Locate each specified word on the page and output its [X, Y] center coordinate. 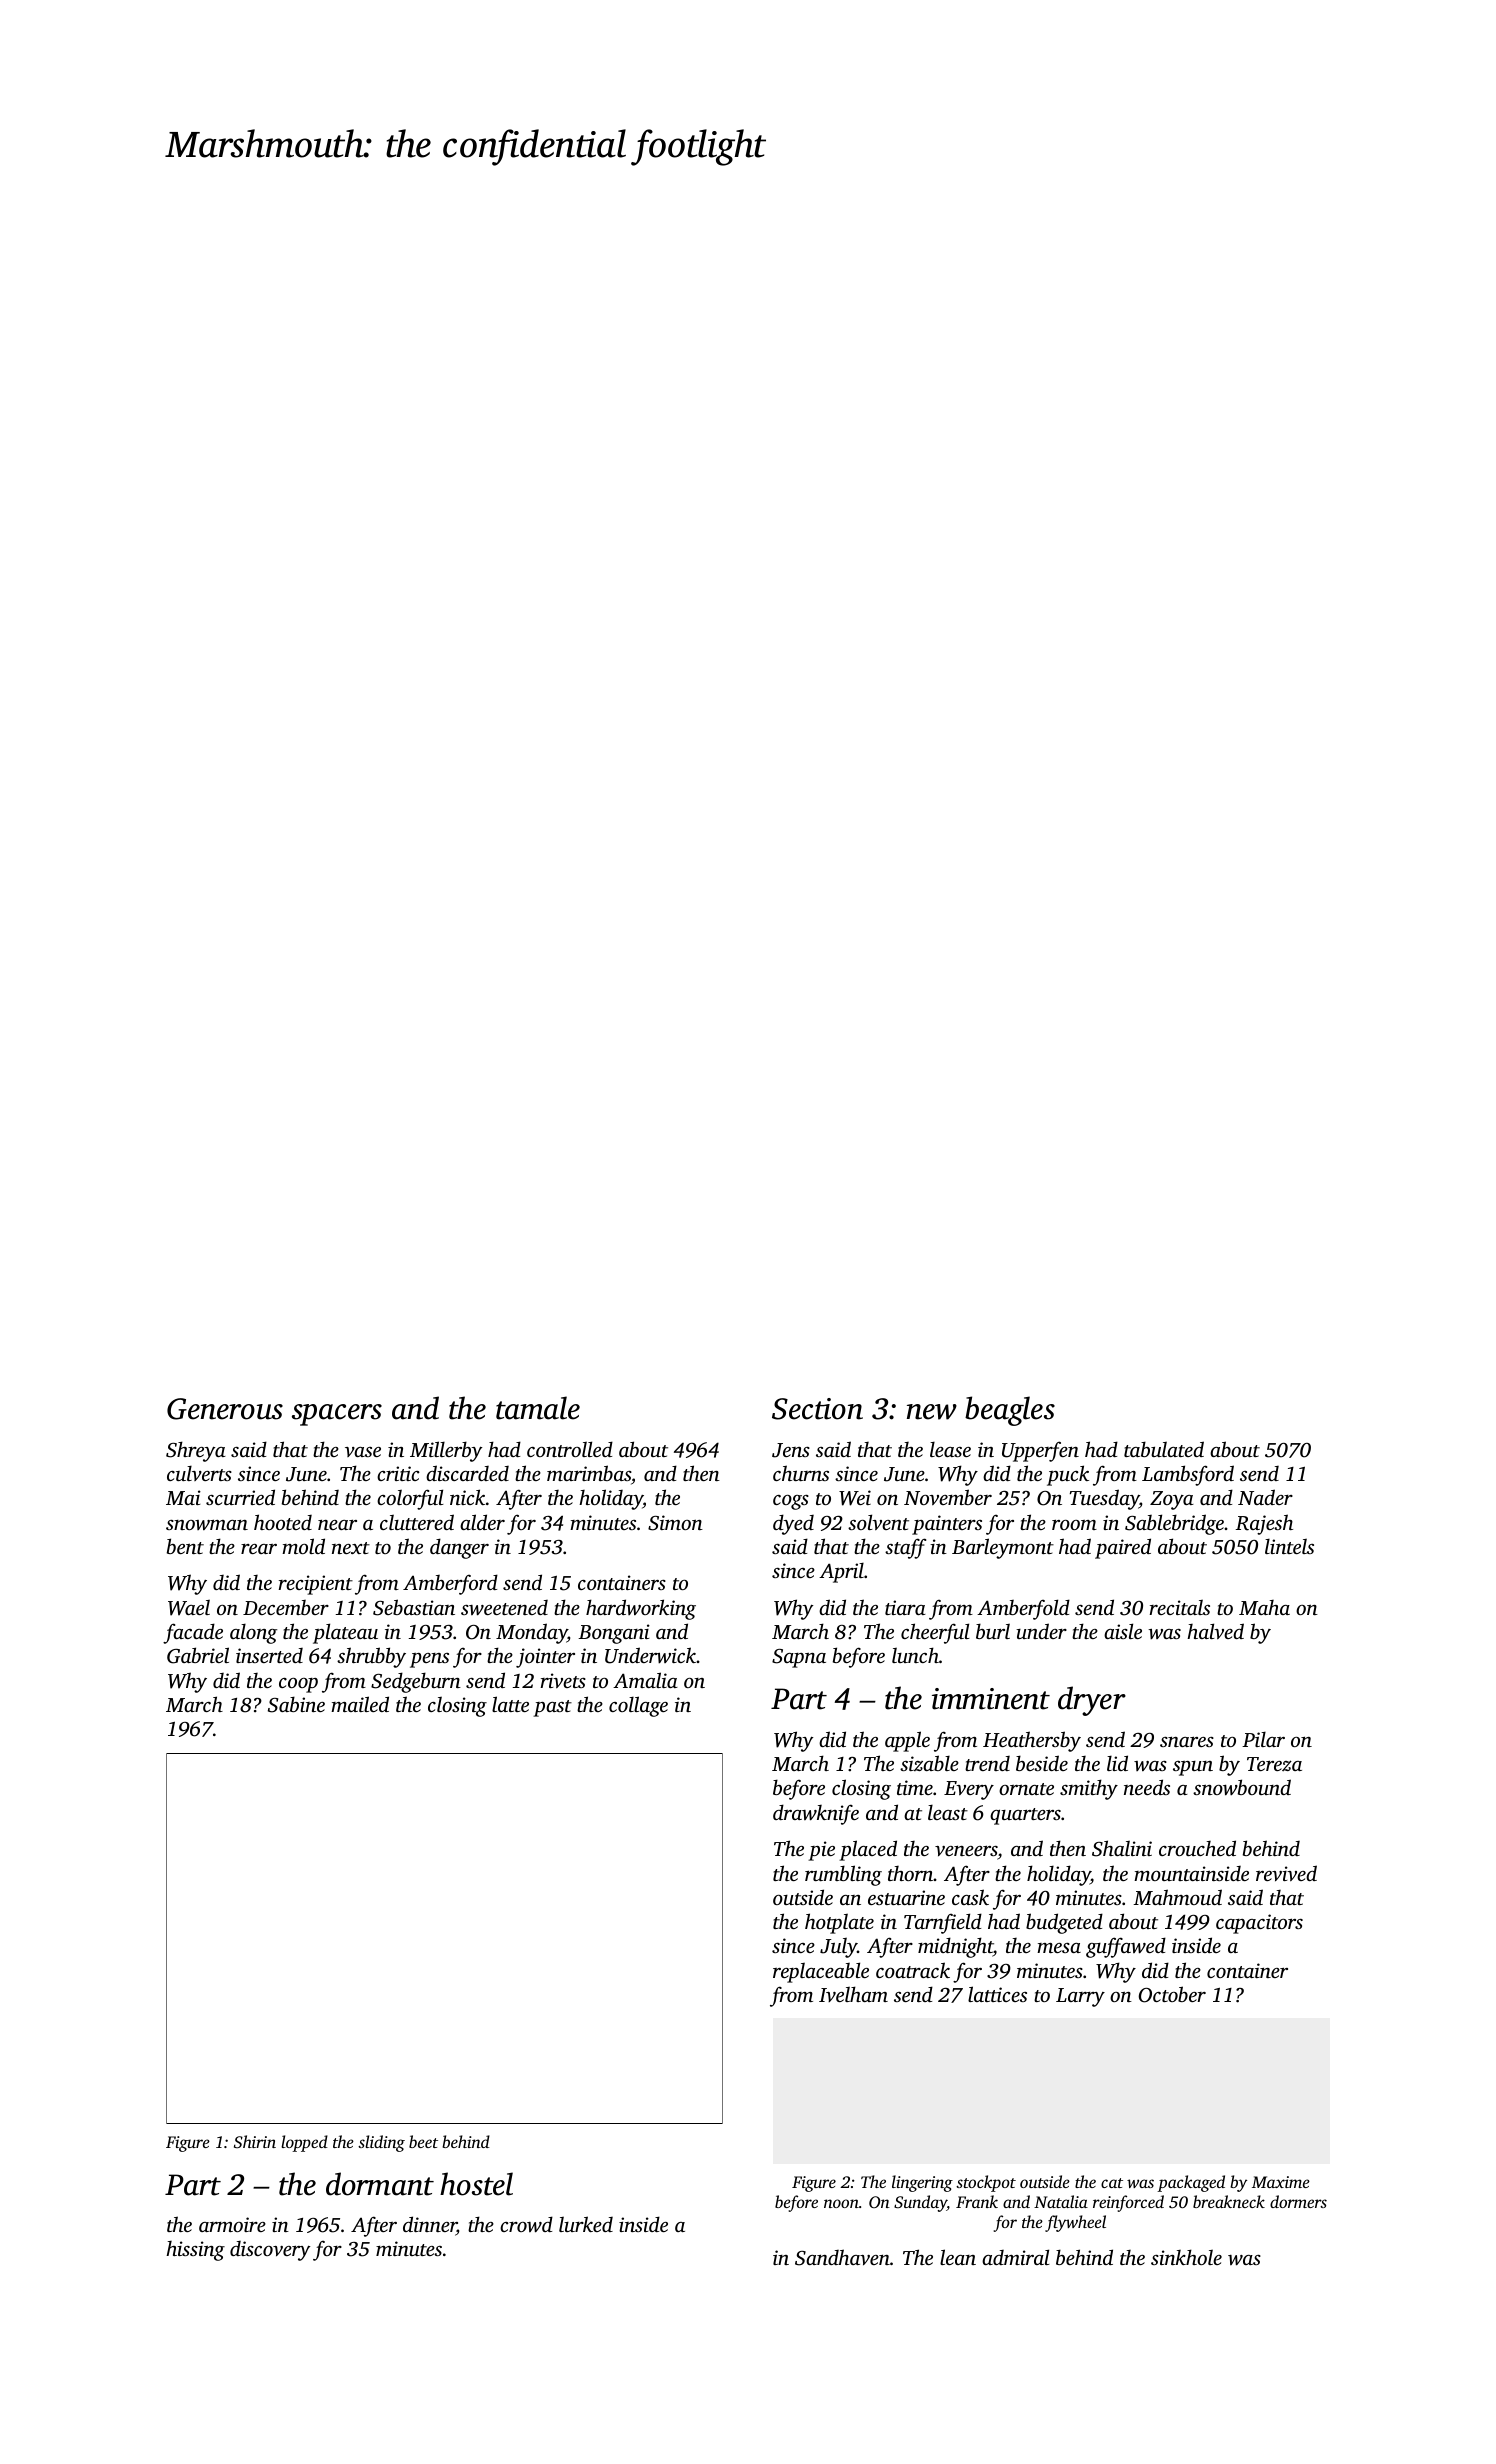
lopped [304, 2143]
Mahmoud [1177, 1897]
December [286, 1607]
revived [1286, 1873]
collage [638, 1706]
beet [423, 2141]
